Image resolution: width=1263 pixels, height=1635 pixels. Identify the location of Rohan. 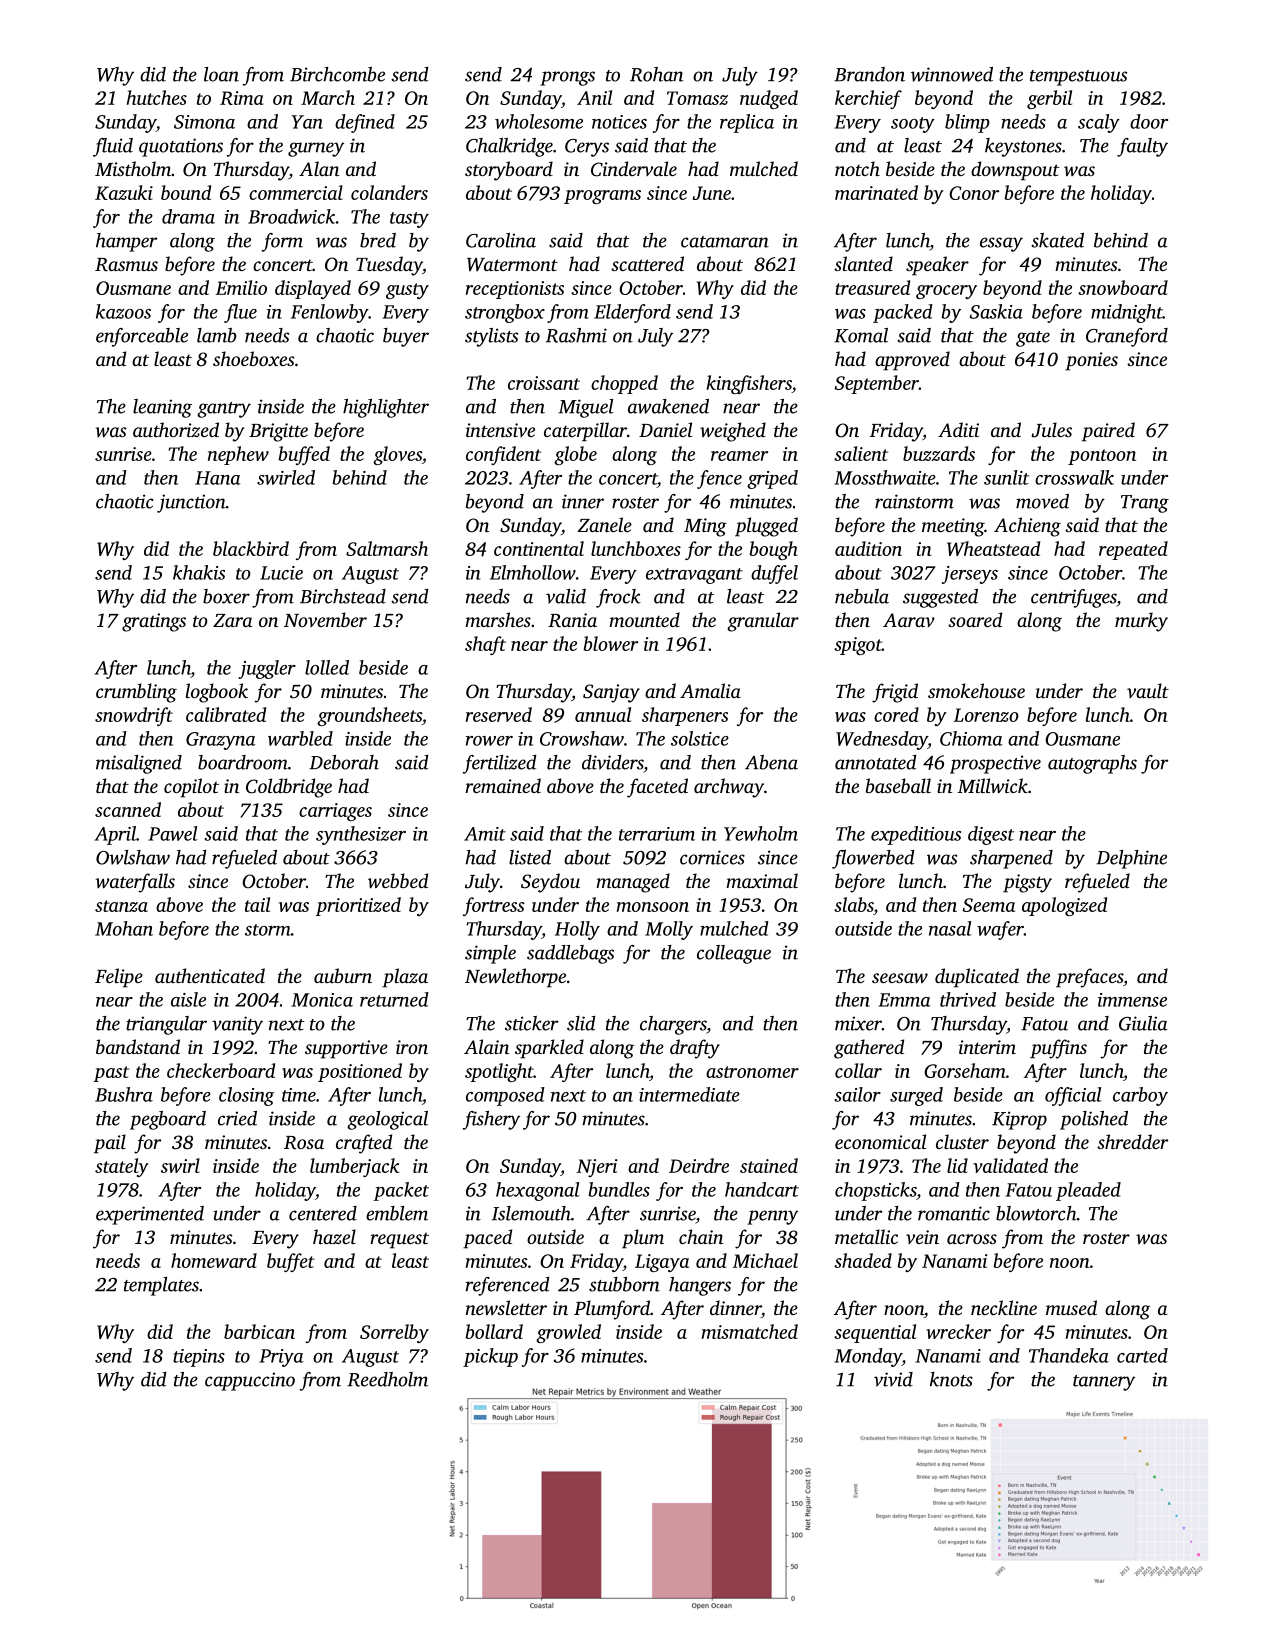
(656, 74).
